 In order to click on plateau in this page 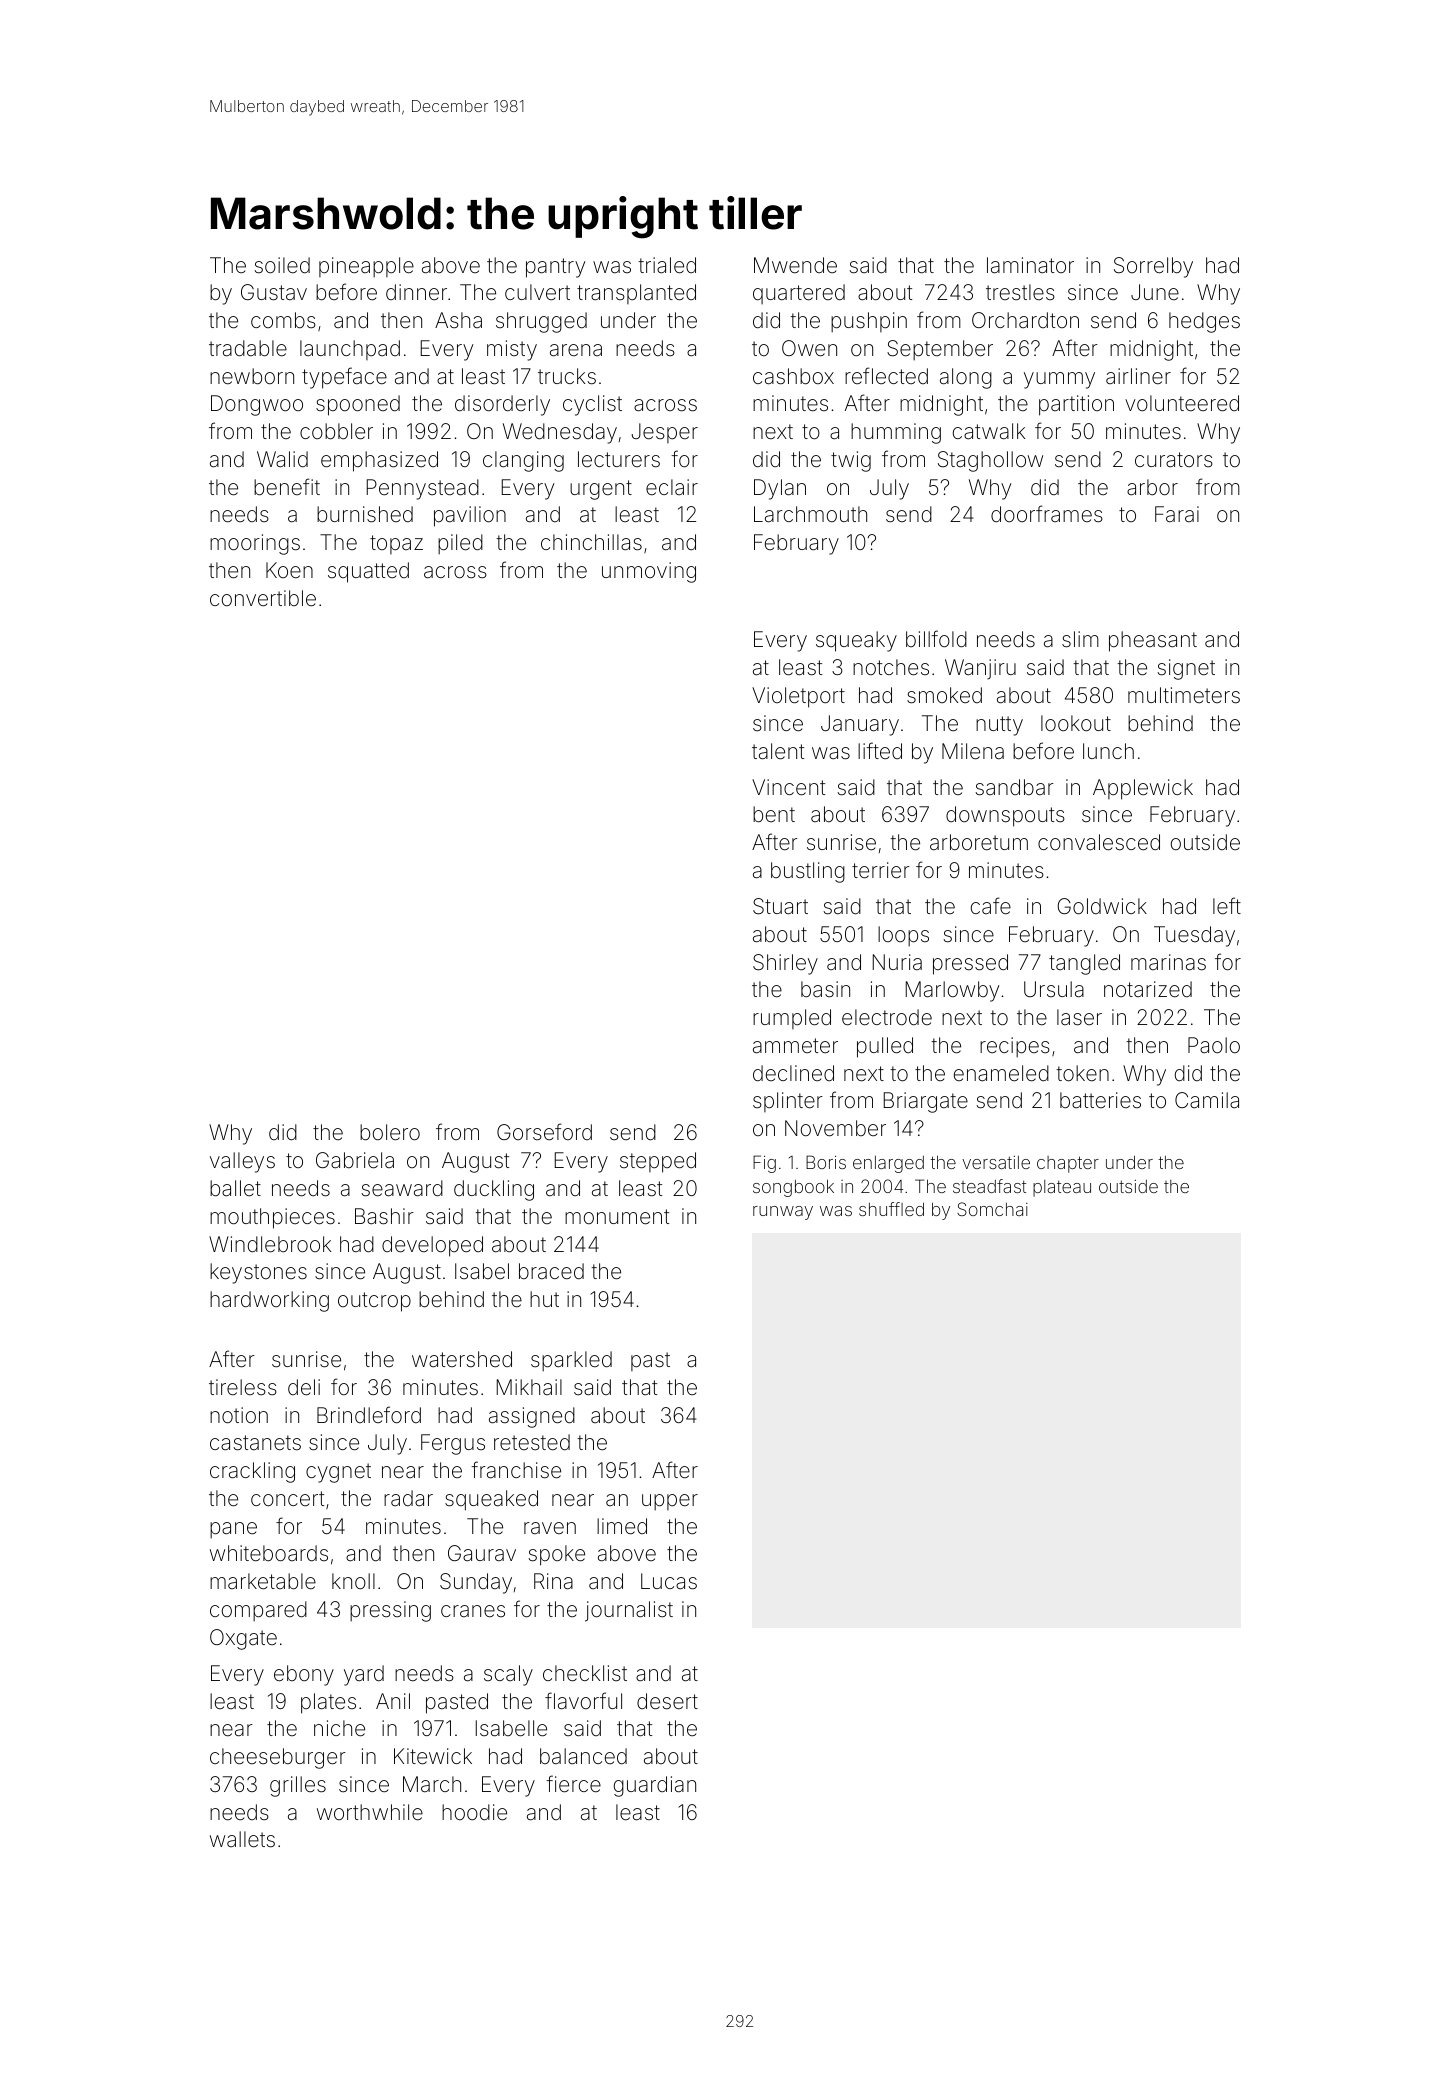, I will do `click(1062, 1188)`.
